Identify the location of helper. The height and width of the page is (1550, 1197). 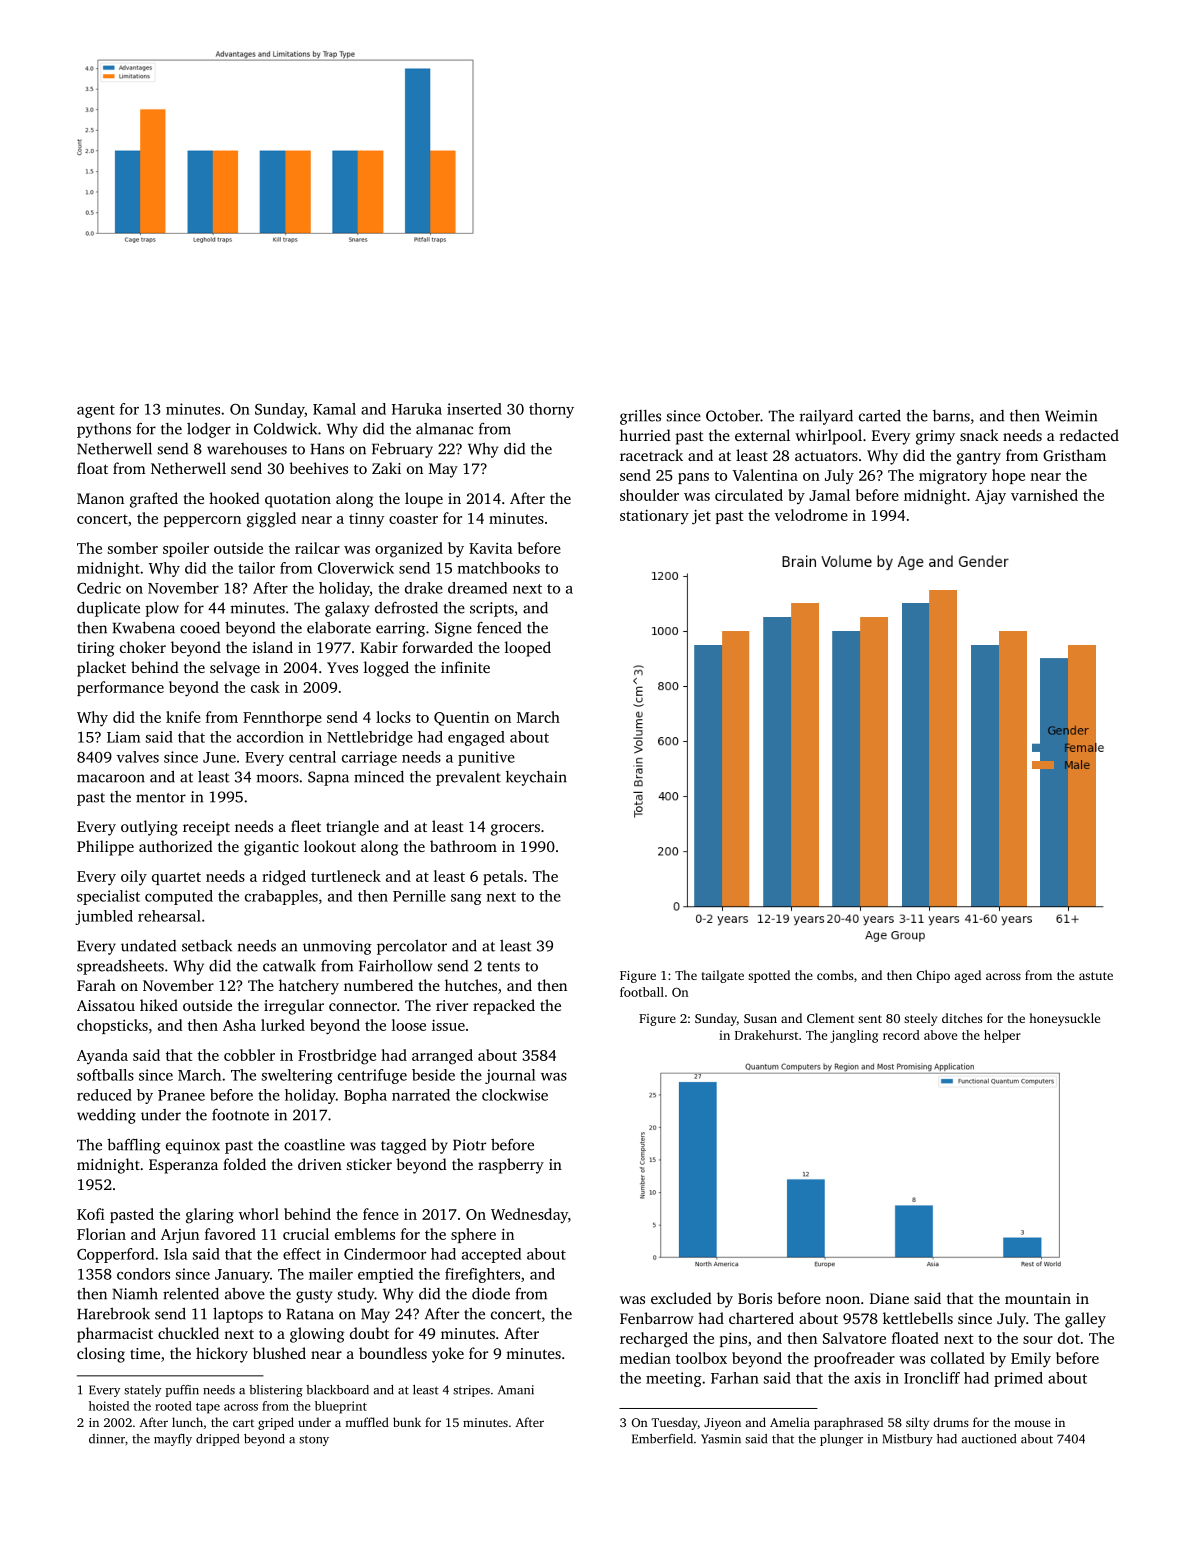
(1002, 1036).
